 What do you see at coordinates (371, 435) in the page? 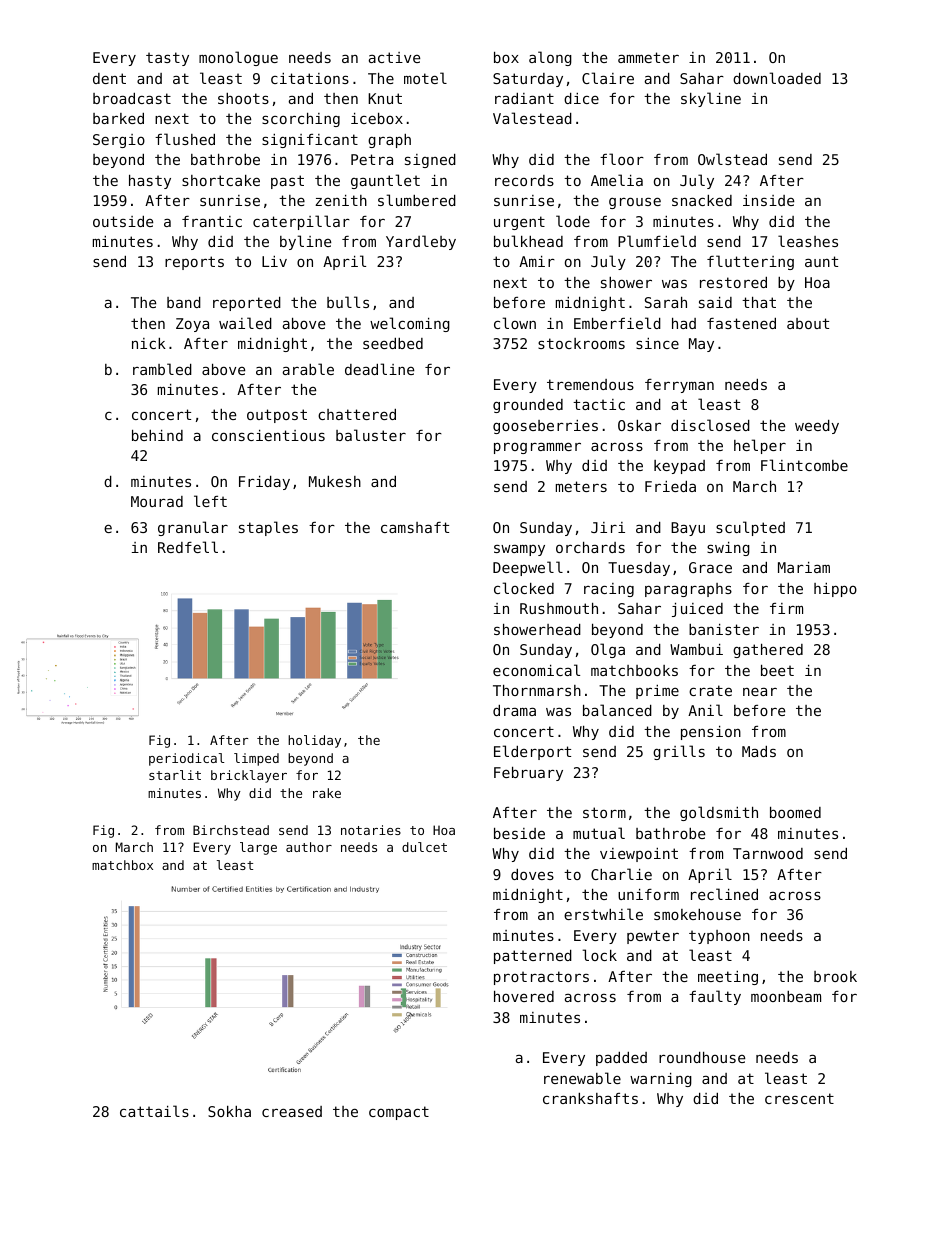
I see `baluster` at bounding box center [371, 435].
